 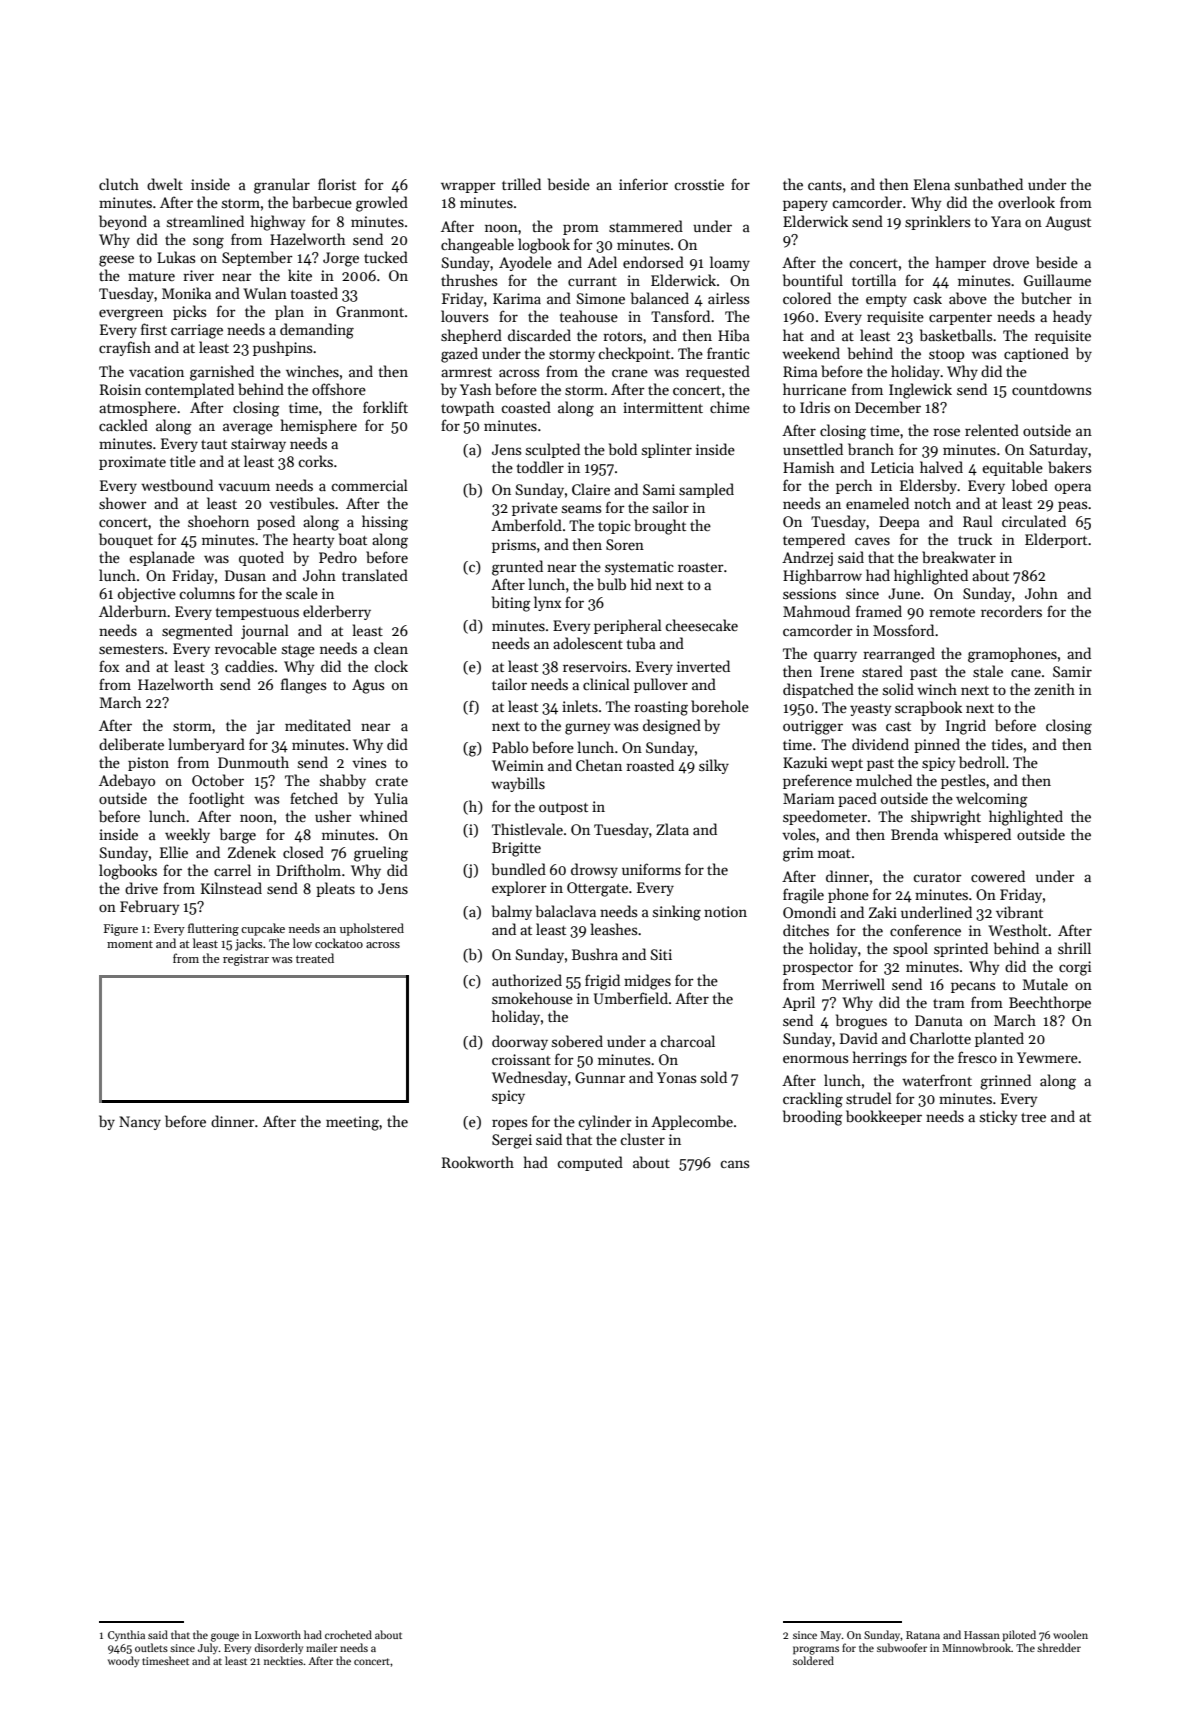 What do you see at coordinates (140, 1123) in the document?
I see `Nancy` at bounding box center [140, 1123].
